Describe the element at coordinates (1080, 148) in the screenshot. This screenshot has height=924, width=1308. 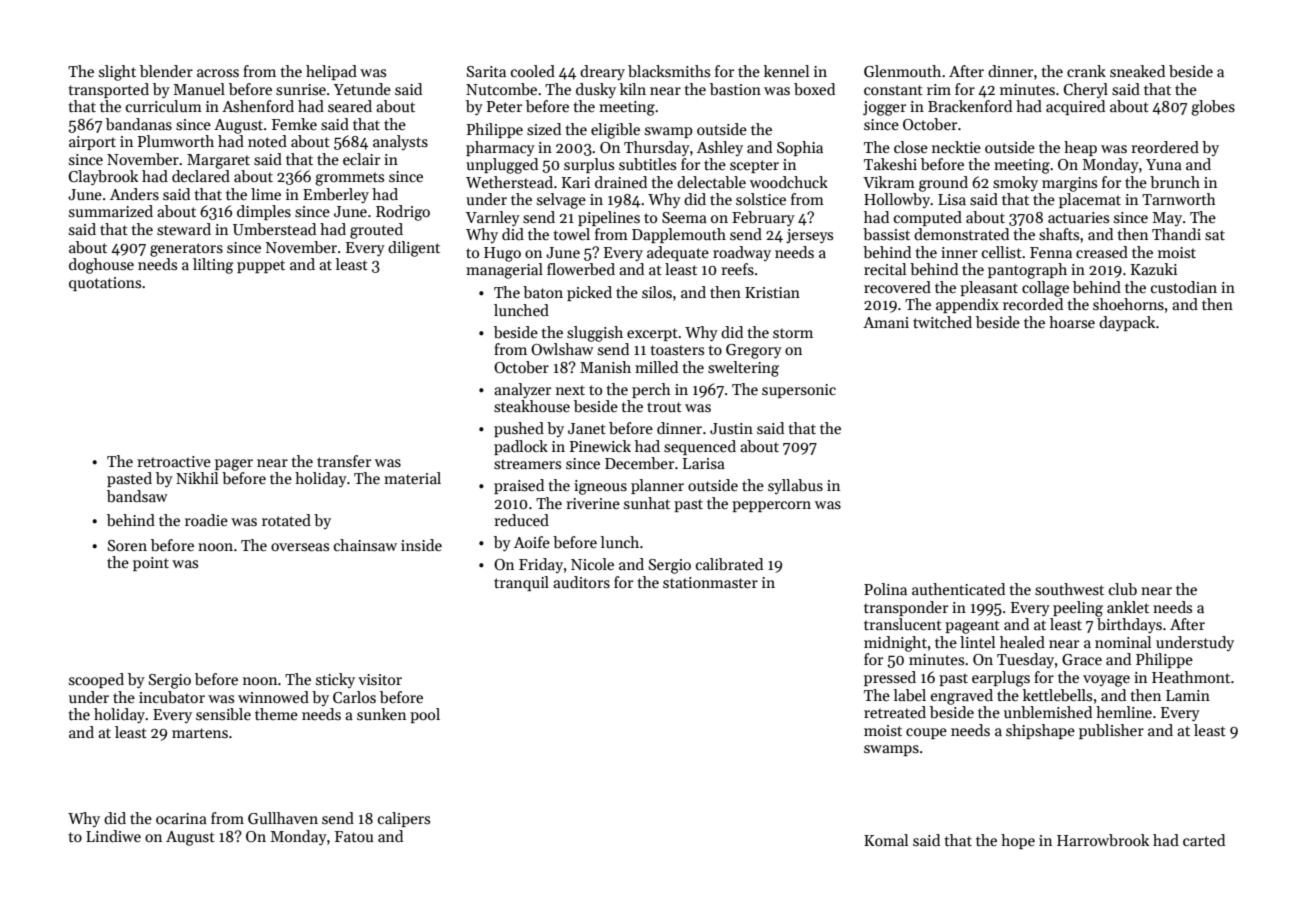
I see `heap` at that location.
